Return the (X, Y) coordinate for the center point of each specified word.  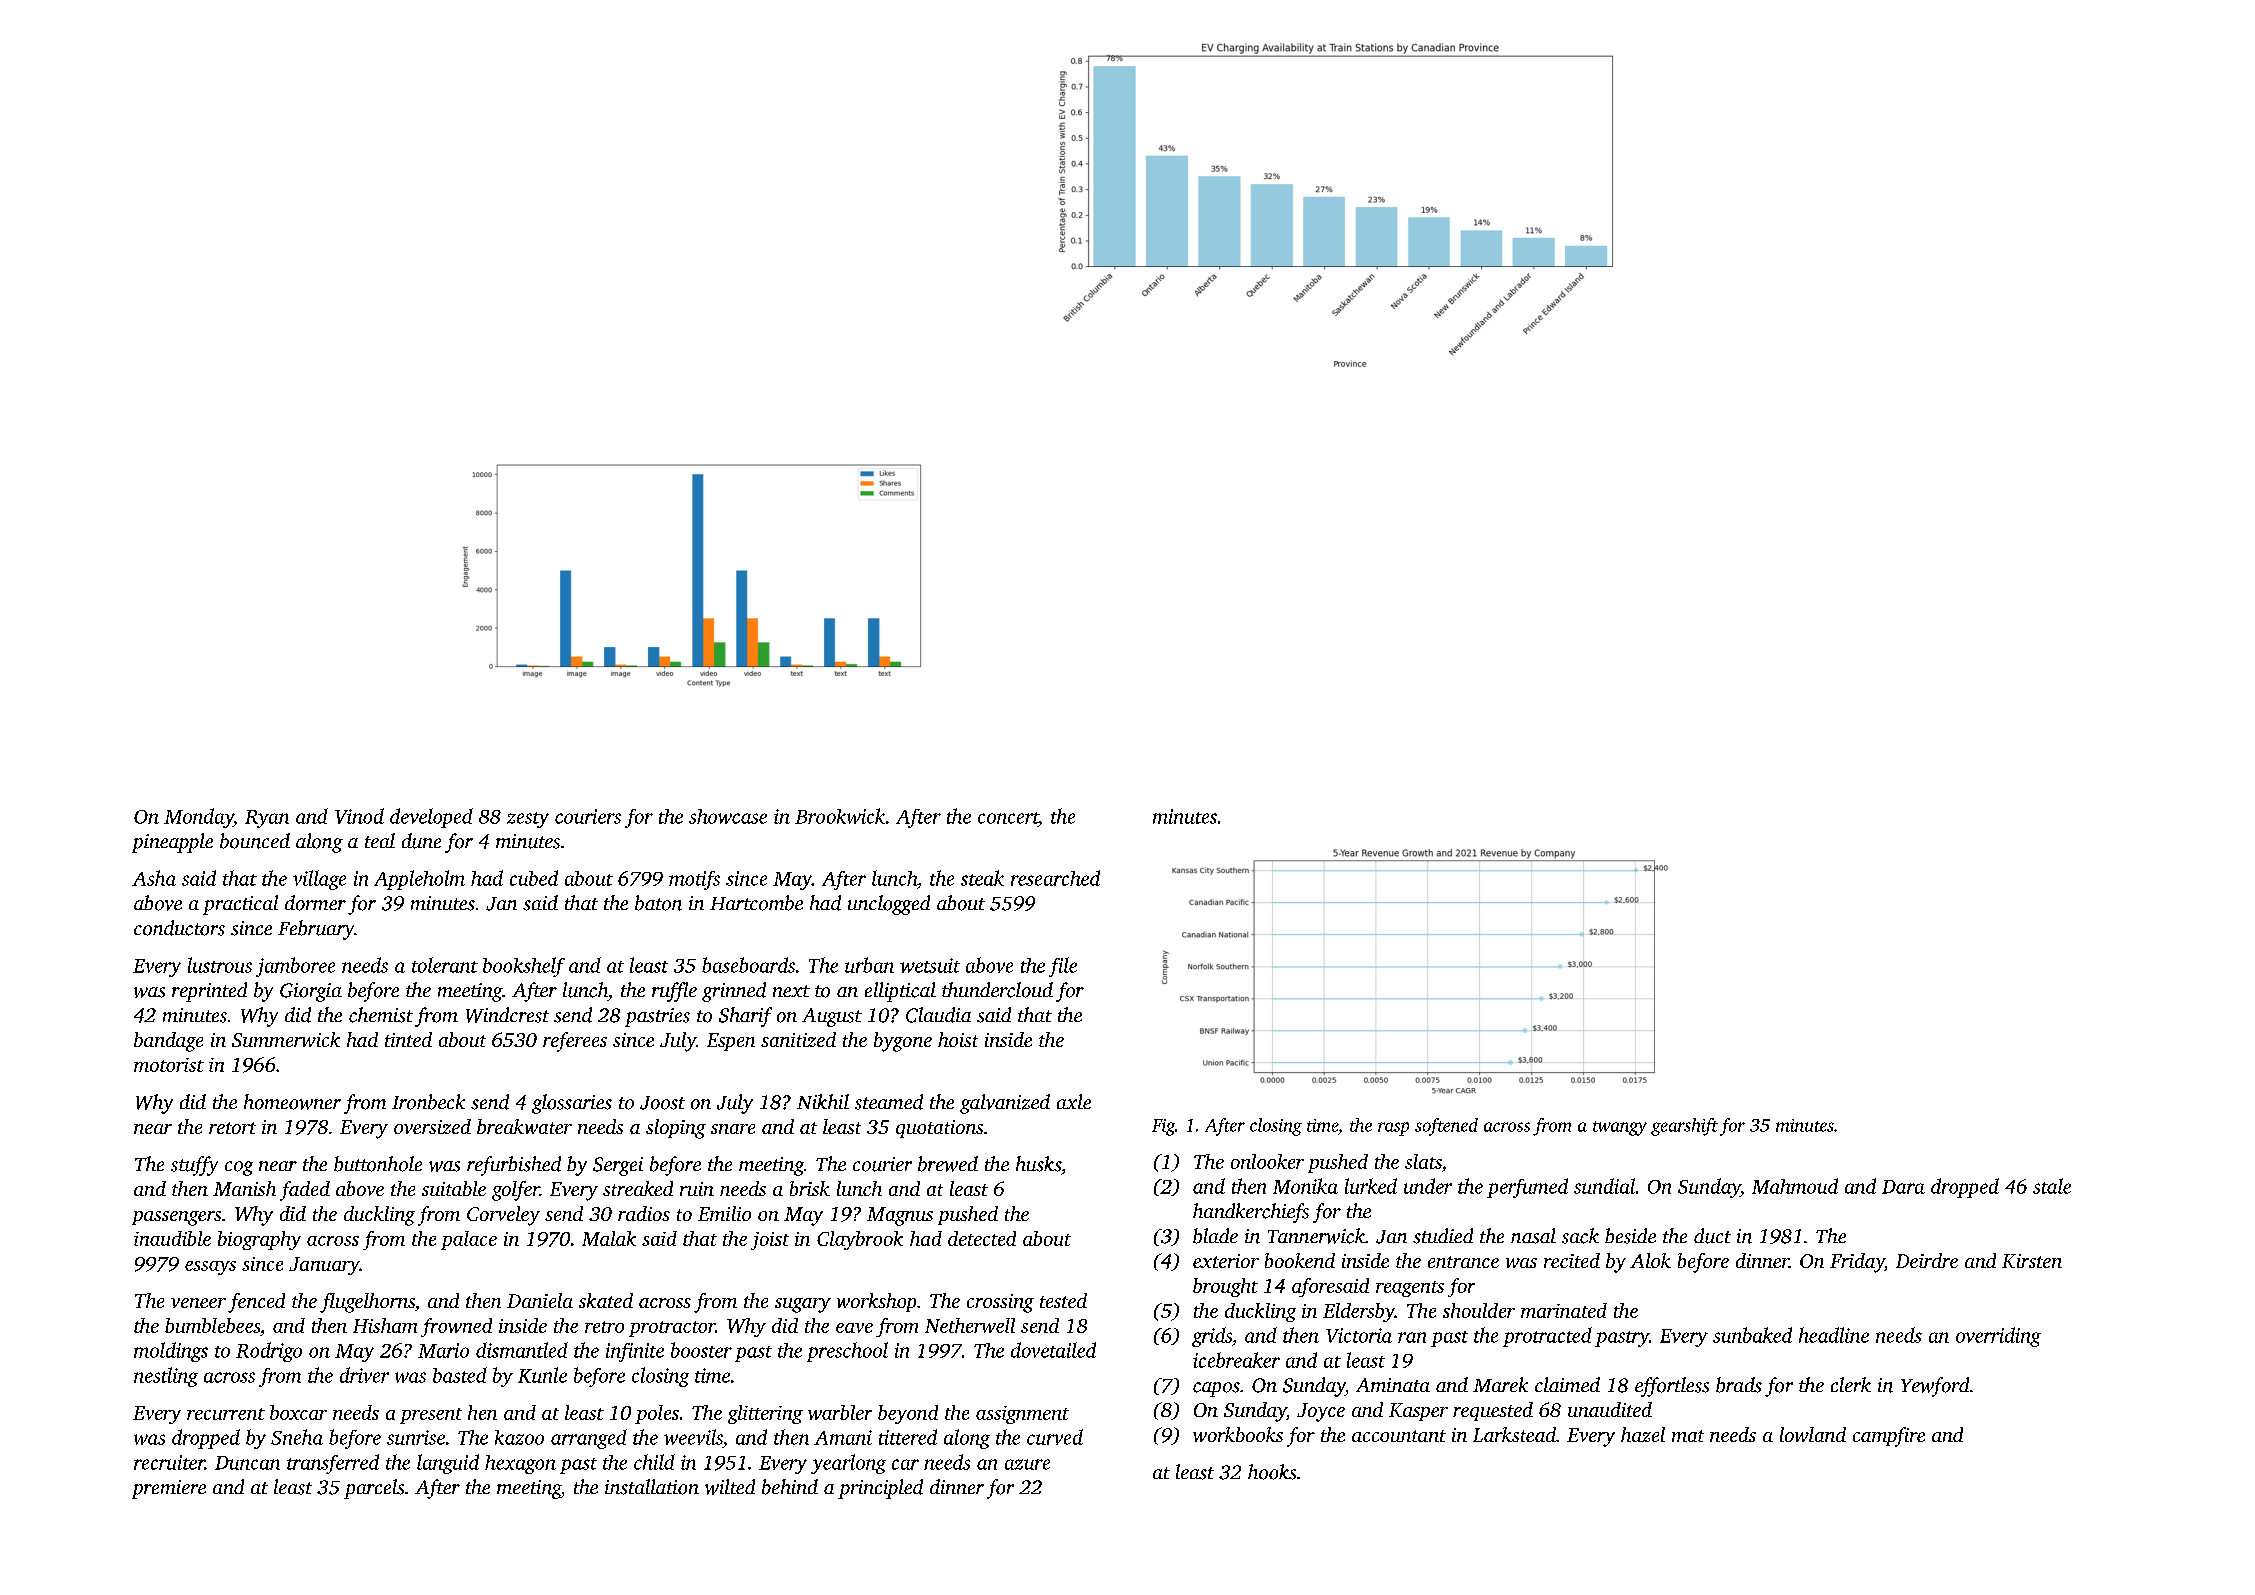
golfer (516, 1191)
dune (421, 841)
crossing (1000, 1303)
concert (1008, 818)
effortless (1672, 1387)
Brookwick (840, 816)
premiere (169, 1489)
